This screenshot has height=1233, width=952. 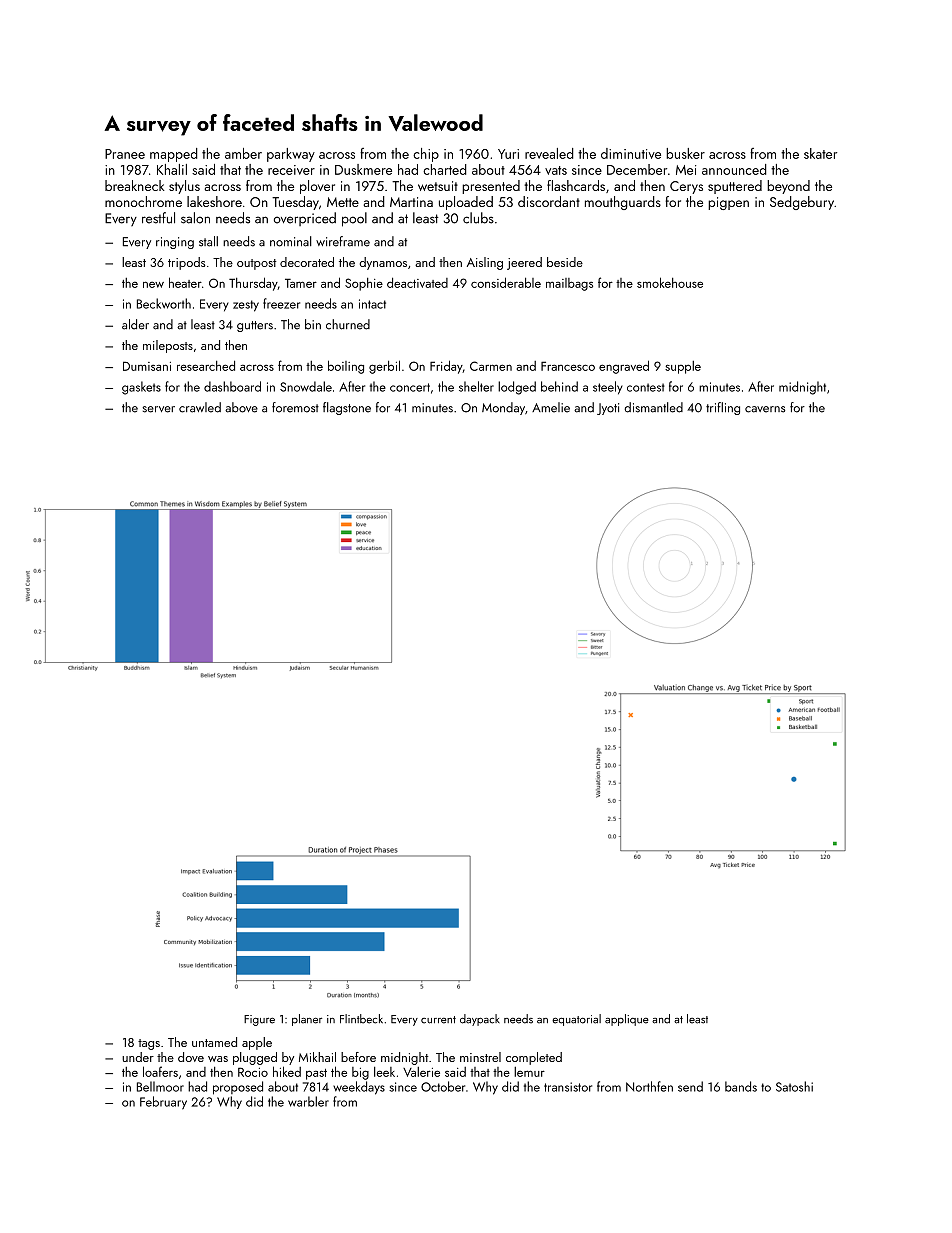 What do you see at coordinates (627, 1020) in the screenshot?
I see `applique` at bounding box center [627, 1020].
